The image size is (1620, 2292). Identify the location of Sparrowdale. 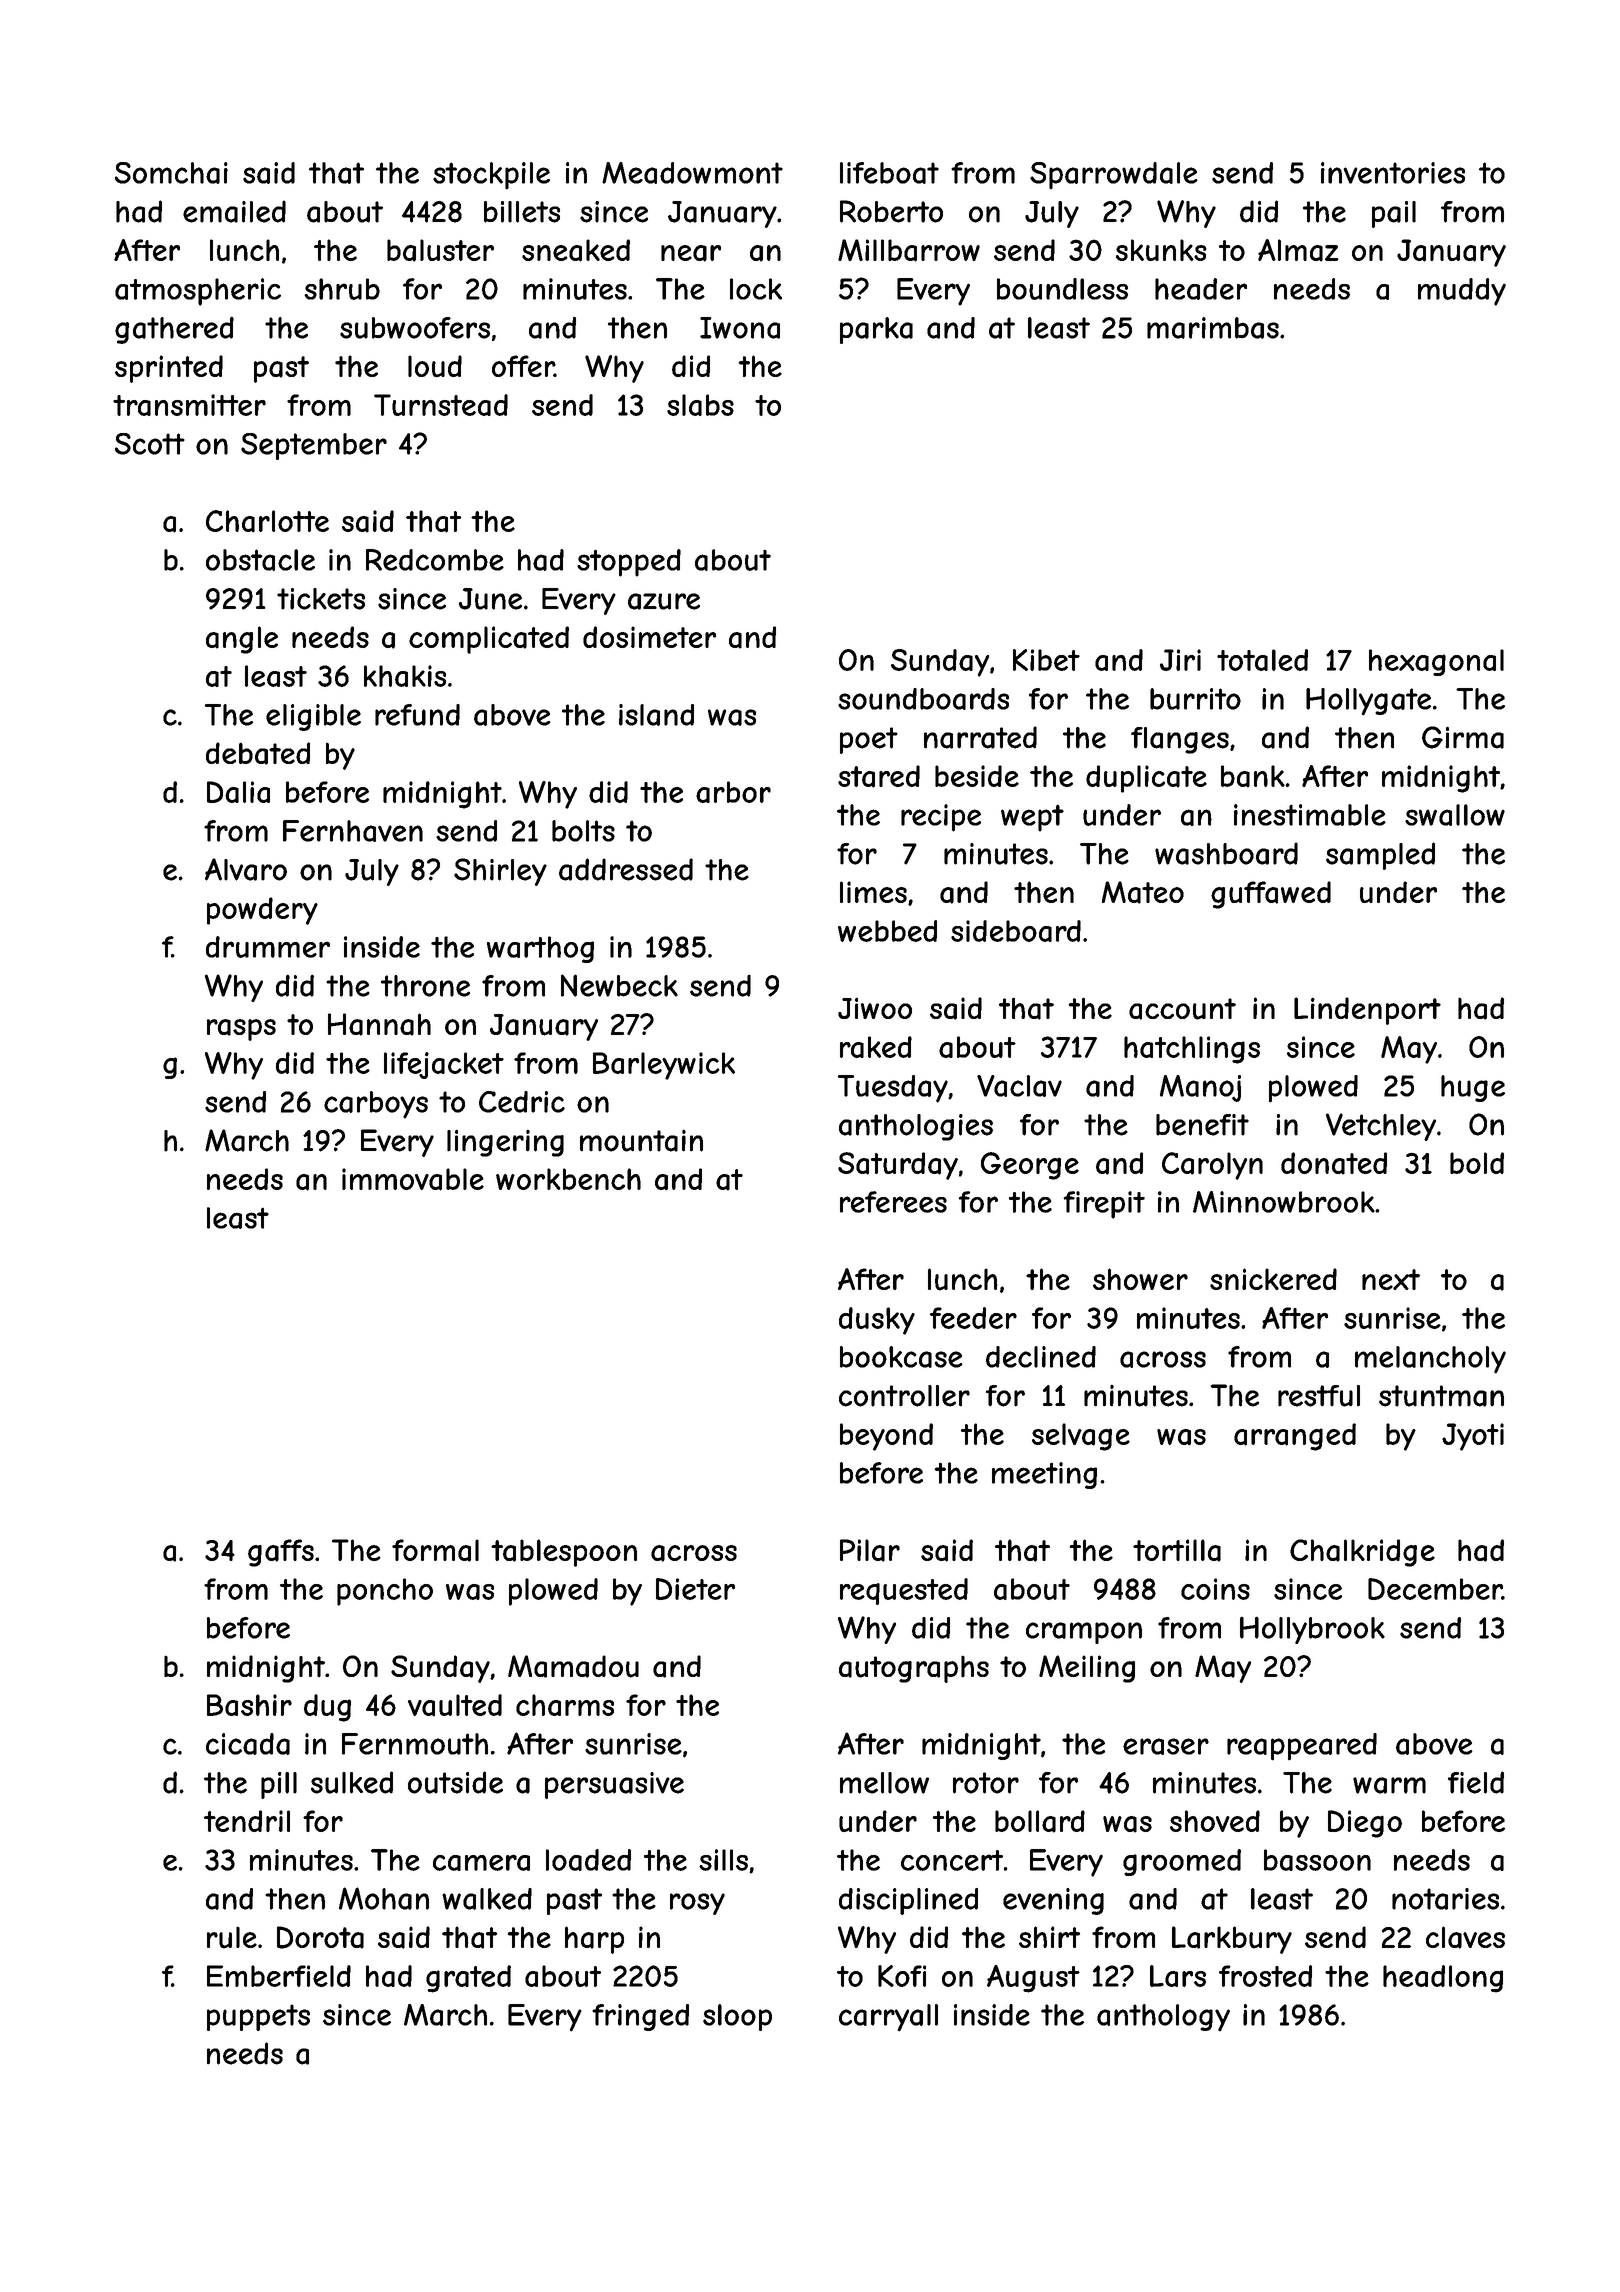
(1114, 175).
